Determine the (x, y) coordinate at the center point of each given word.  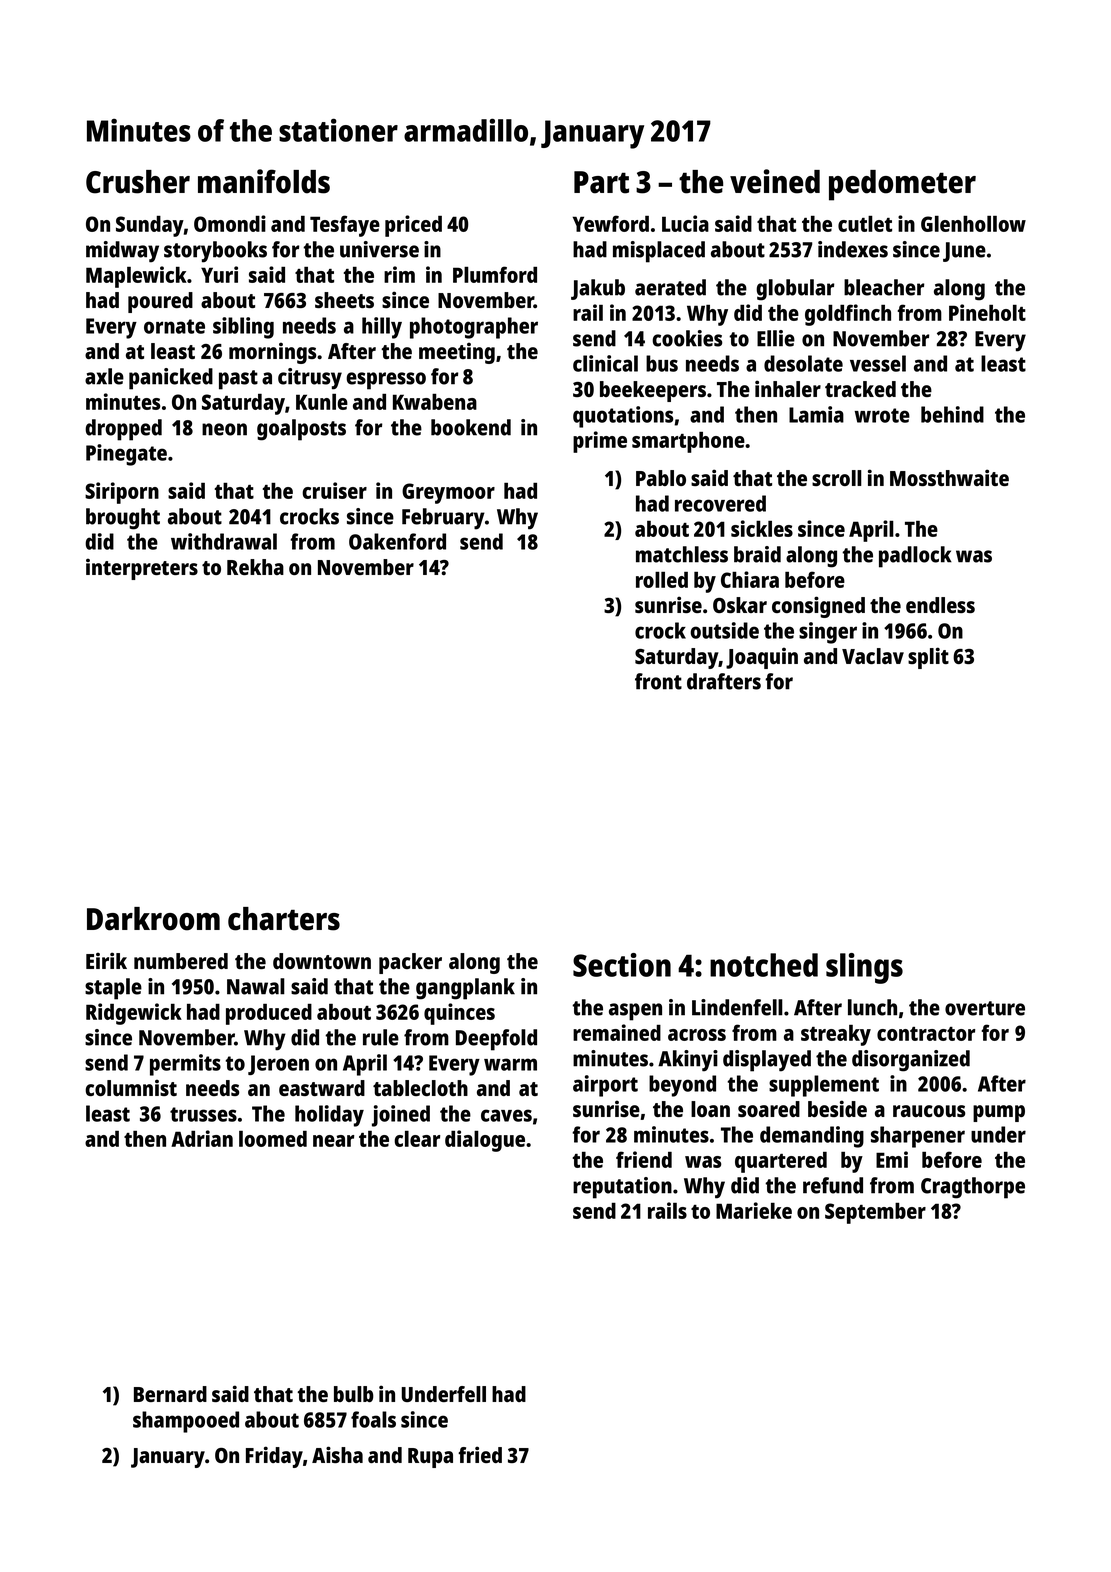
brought (123, 519)
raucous (929, 1111)
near (333, 1141)
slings (864, 968)
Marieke (754, 1210)
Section (622, 965)
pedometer (902, 185)
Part (601, 182)
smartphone (688, 442)
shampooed (186, 1422)
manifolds (264, 181)
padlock (915, 557)
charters (284, 919)
